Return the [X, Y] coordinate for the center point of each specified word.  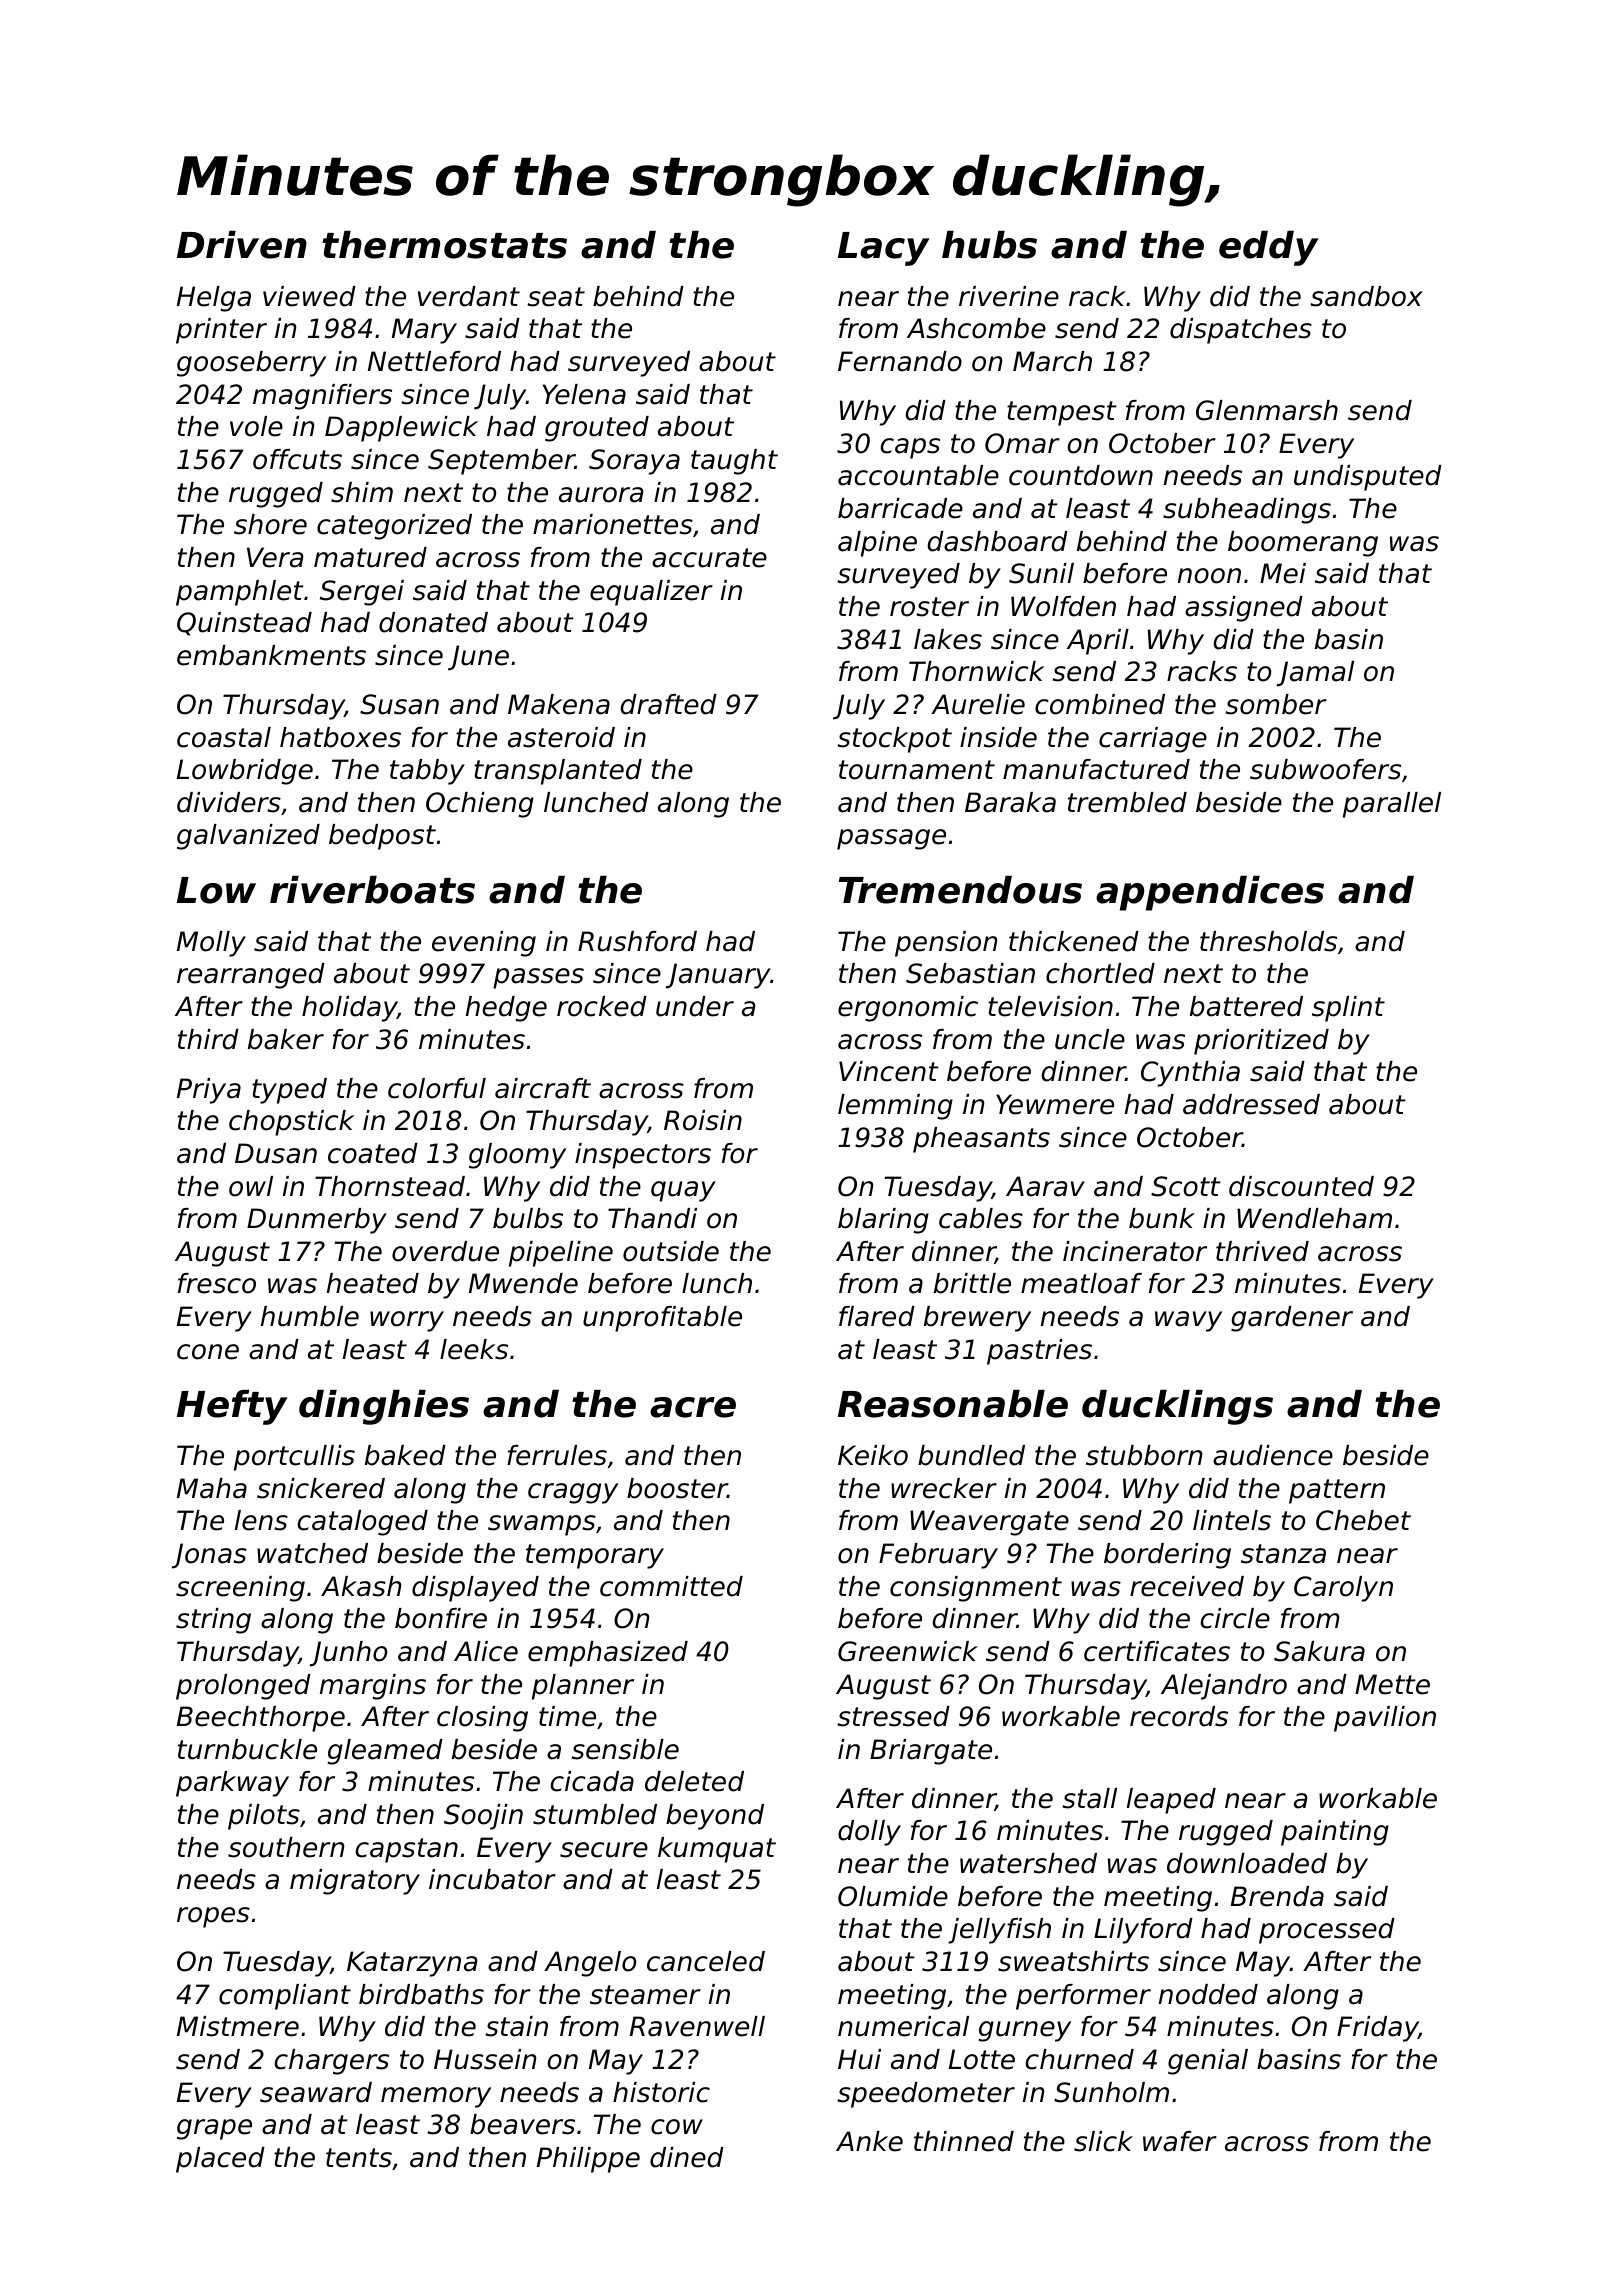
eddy [1269, 248]
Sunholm [1111, 2092]
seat [556, 297]
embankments [271, 655]
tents [359, 2158]
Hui [859, 2059]
